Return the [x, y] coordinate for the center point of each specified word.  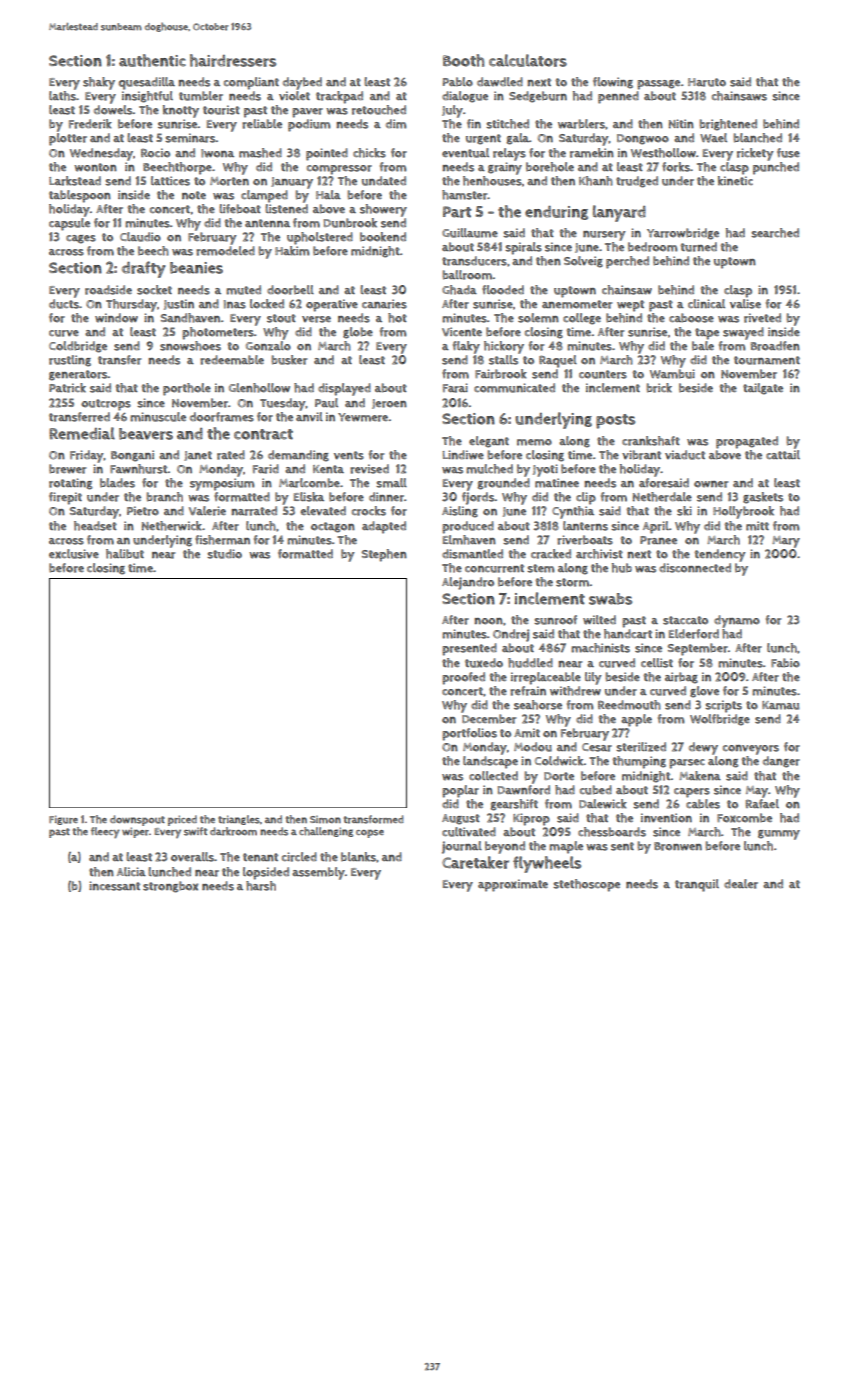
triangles [239, 820]
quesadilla [147, 83]
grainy [505, 168]
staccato [685, 620]
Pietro [143, 511]
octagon [333, 527]
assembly [318, 873]
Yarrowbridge [683, 234]
